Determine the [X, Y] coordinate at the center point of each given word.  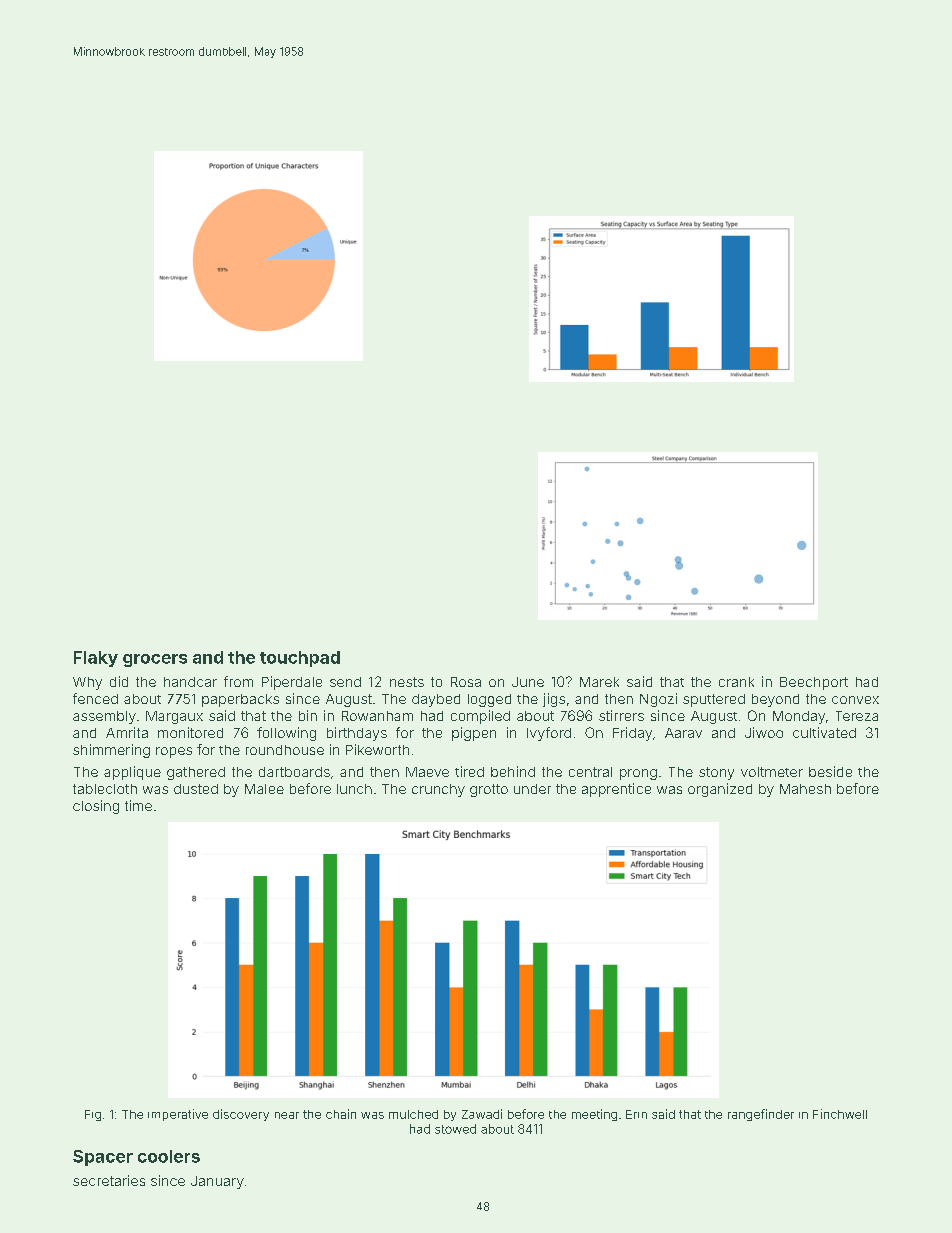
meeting [594, 1115]
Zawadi [482, 1114]
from [238, 681]
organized [720, 790]
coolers [169, 1156]
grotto [489, 790]
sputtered [714, 700]
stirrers [621, 715]
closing [96, 807]
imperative [178, 1115]
